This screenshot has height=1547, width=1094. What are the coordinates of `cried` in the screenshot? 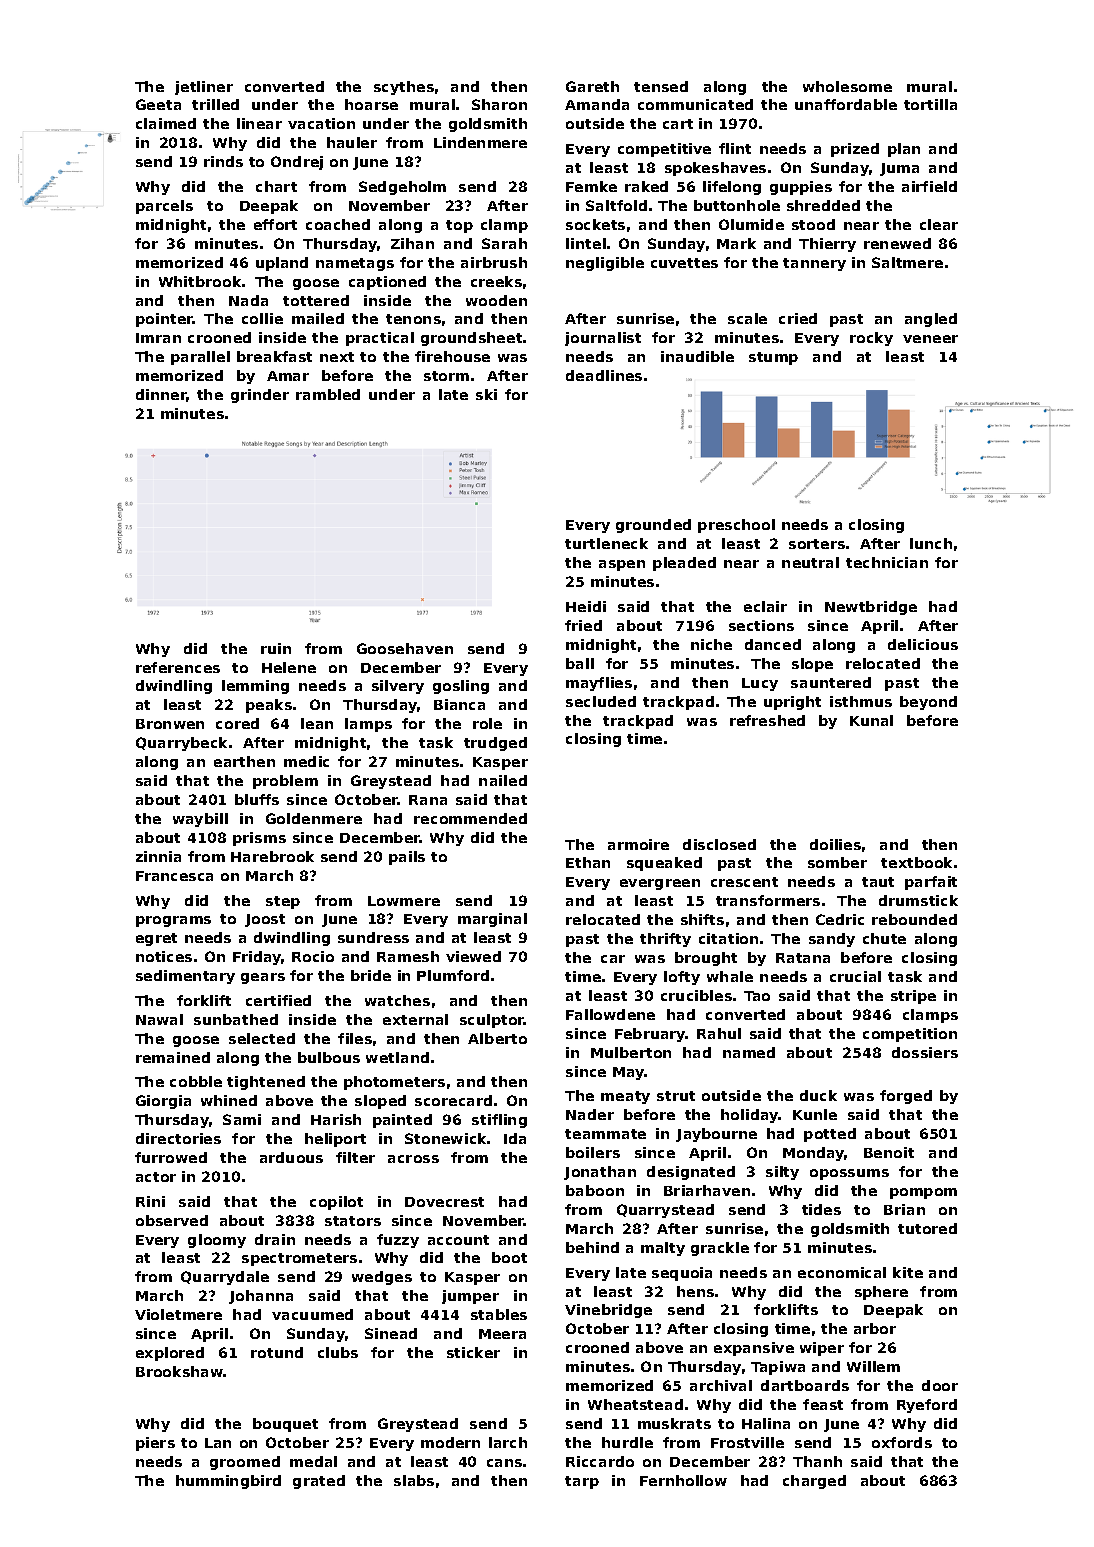 It's located at (798, 318).
